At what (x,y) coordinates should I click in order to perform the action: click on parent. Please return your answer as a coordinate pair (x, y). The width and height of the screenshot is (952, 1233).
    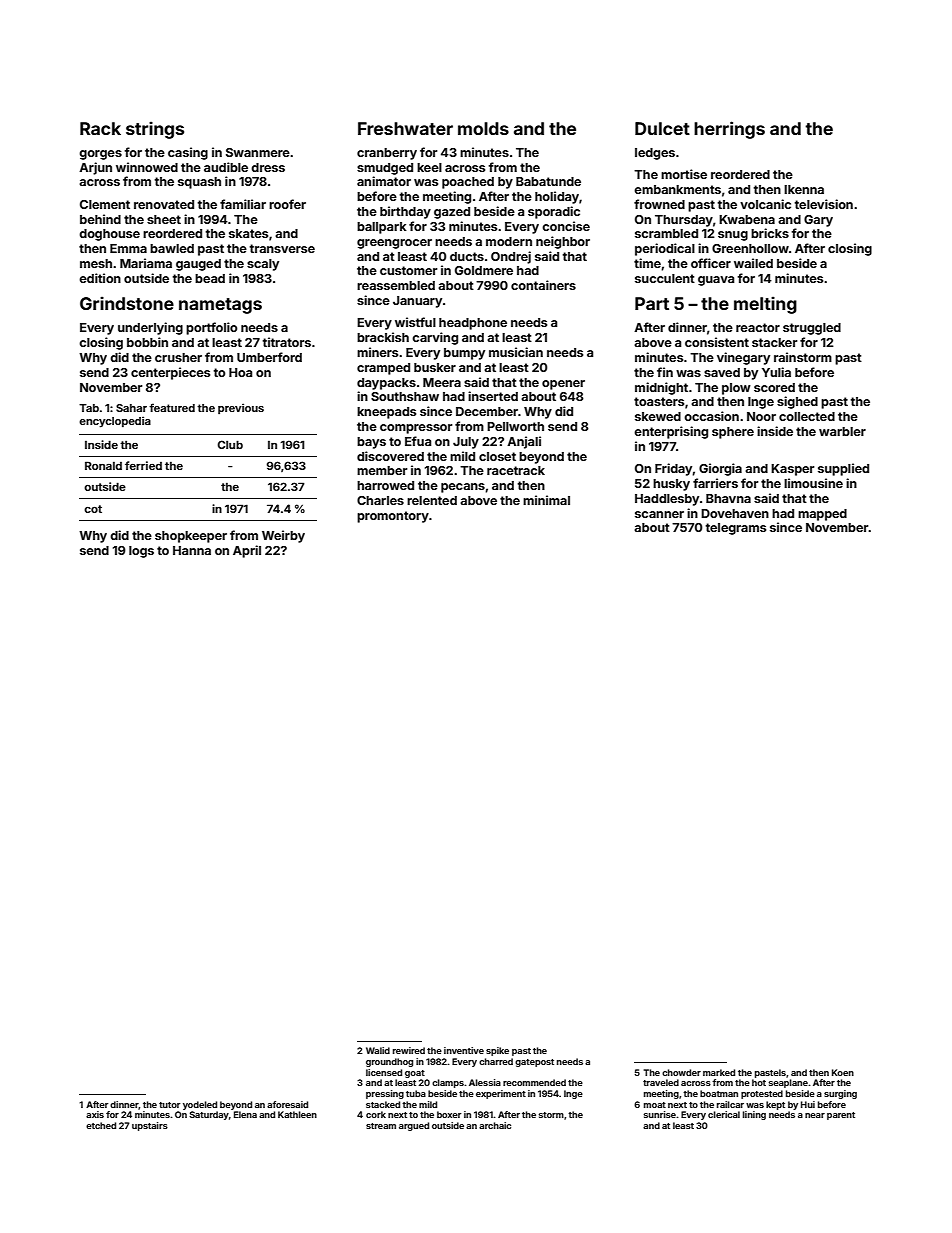
    Looking at the image, I should click on (841, 1116).
